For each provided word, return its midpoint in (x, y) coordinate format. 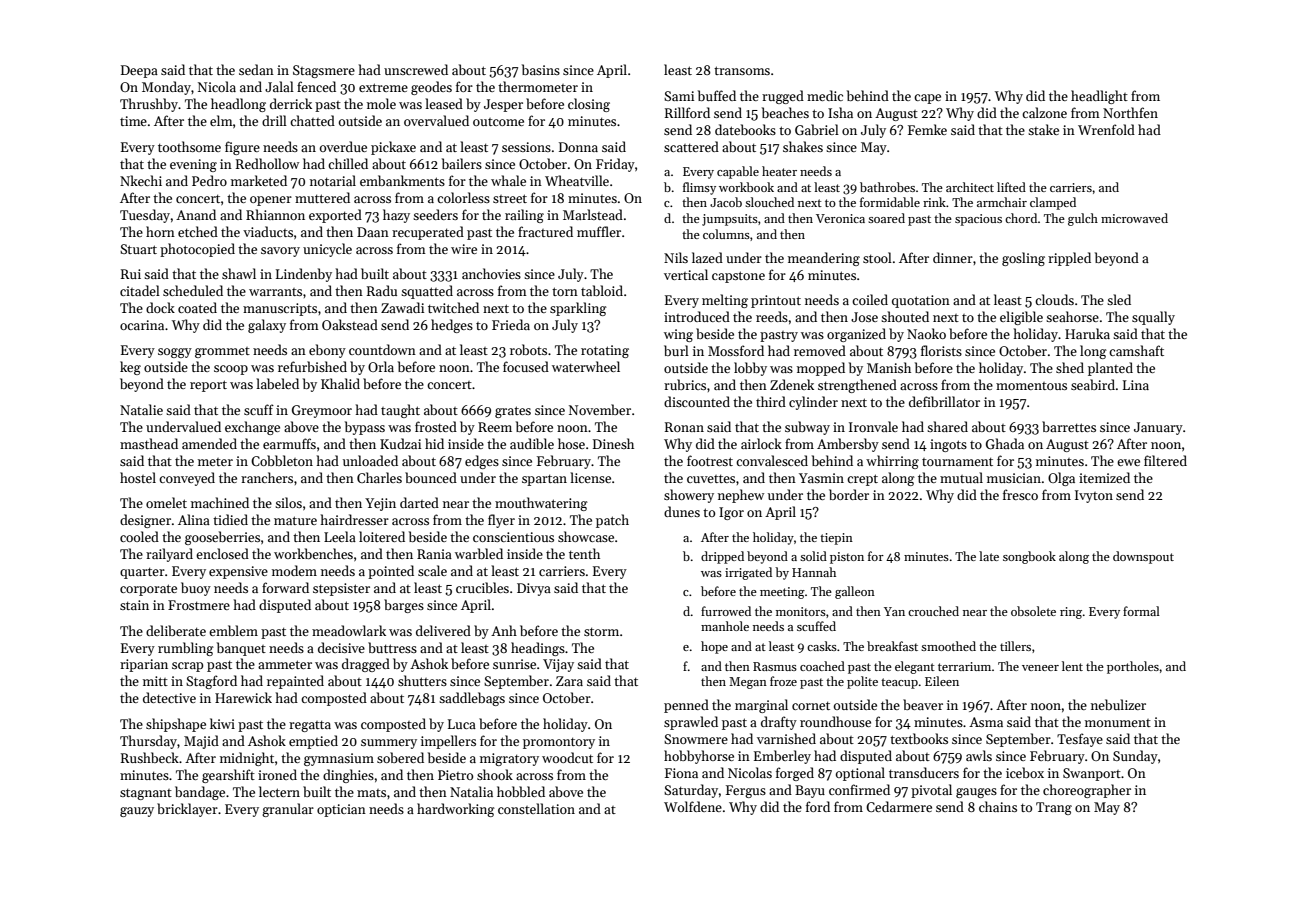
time (133, 121)
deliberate (176, 630)
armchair (1002, 202)
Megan (748, 683)
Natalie (141, 409)
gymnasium (339, 759)
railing (524, 216)
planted (1110, 369)
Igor (731, 513)
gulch (1083, 219)
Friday (615, 165)
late (989, 556)
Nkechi (141, 180)
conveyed (187, 479)
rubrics (685, 384)
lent (1072, 666)
